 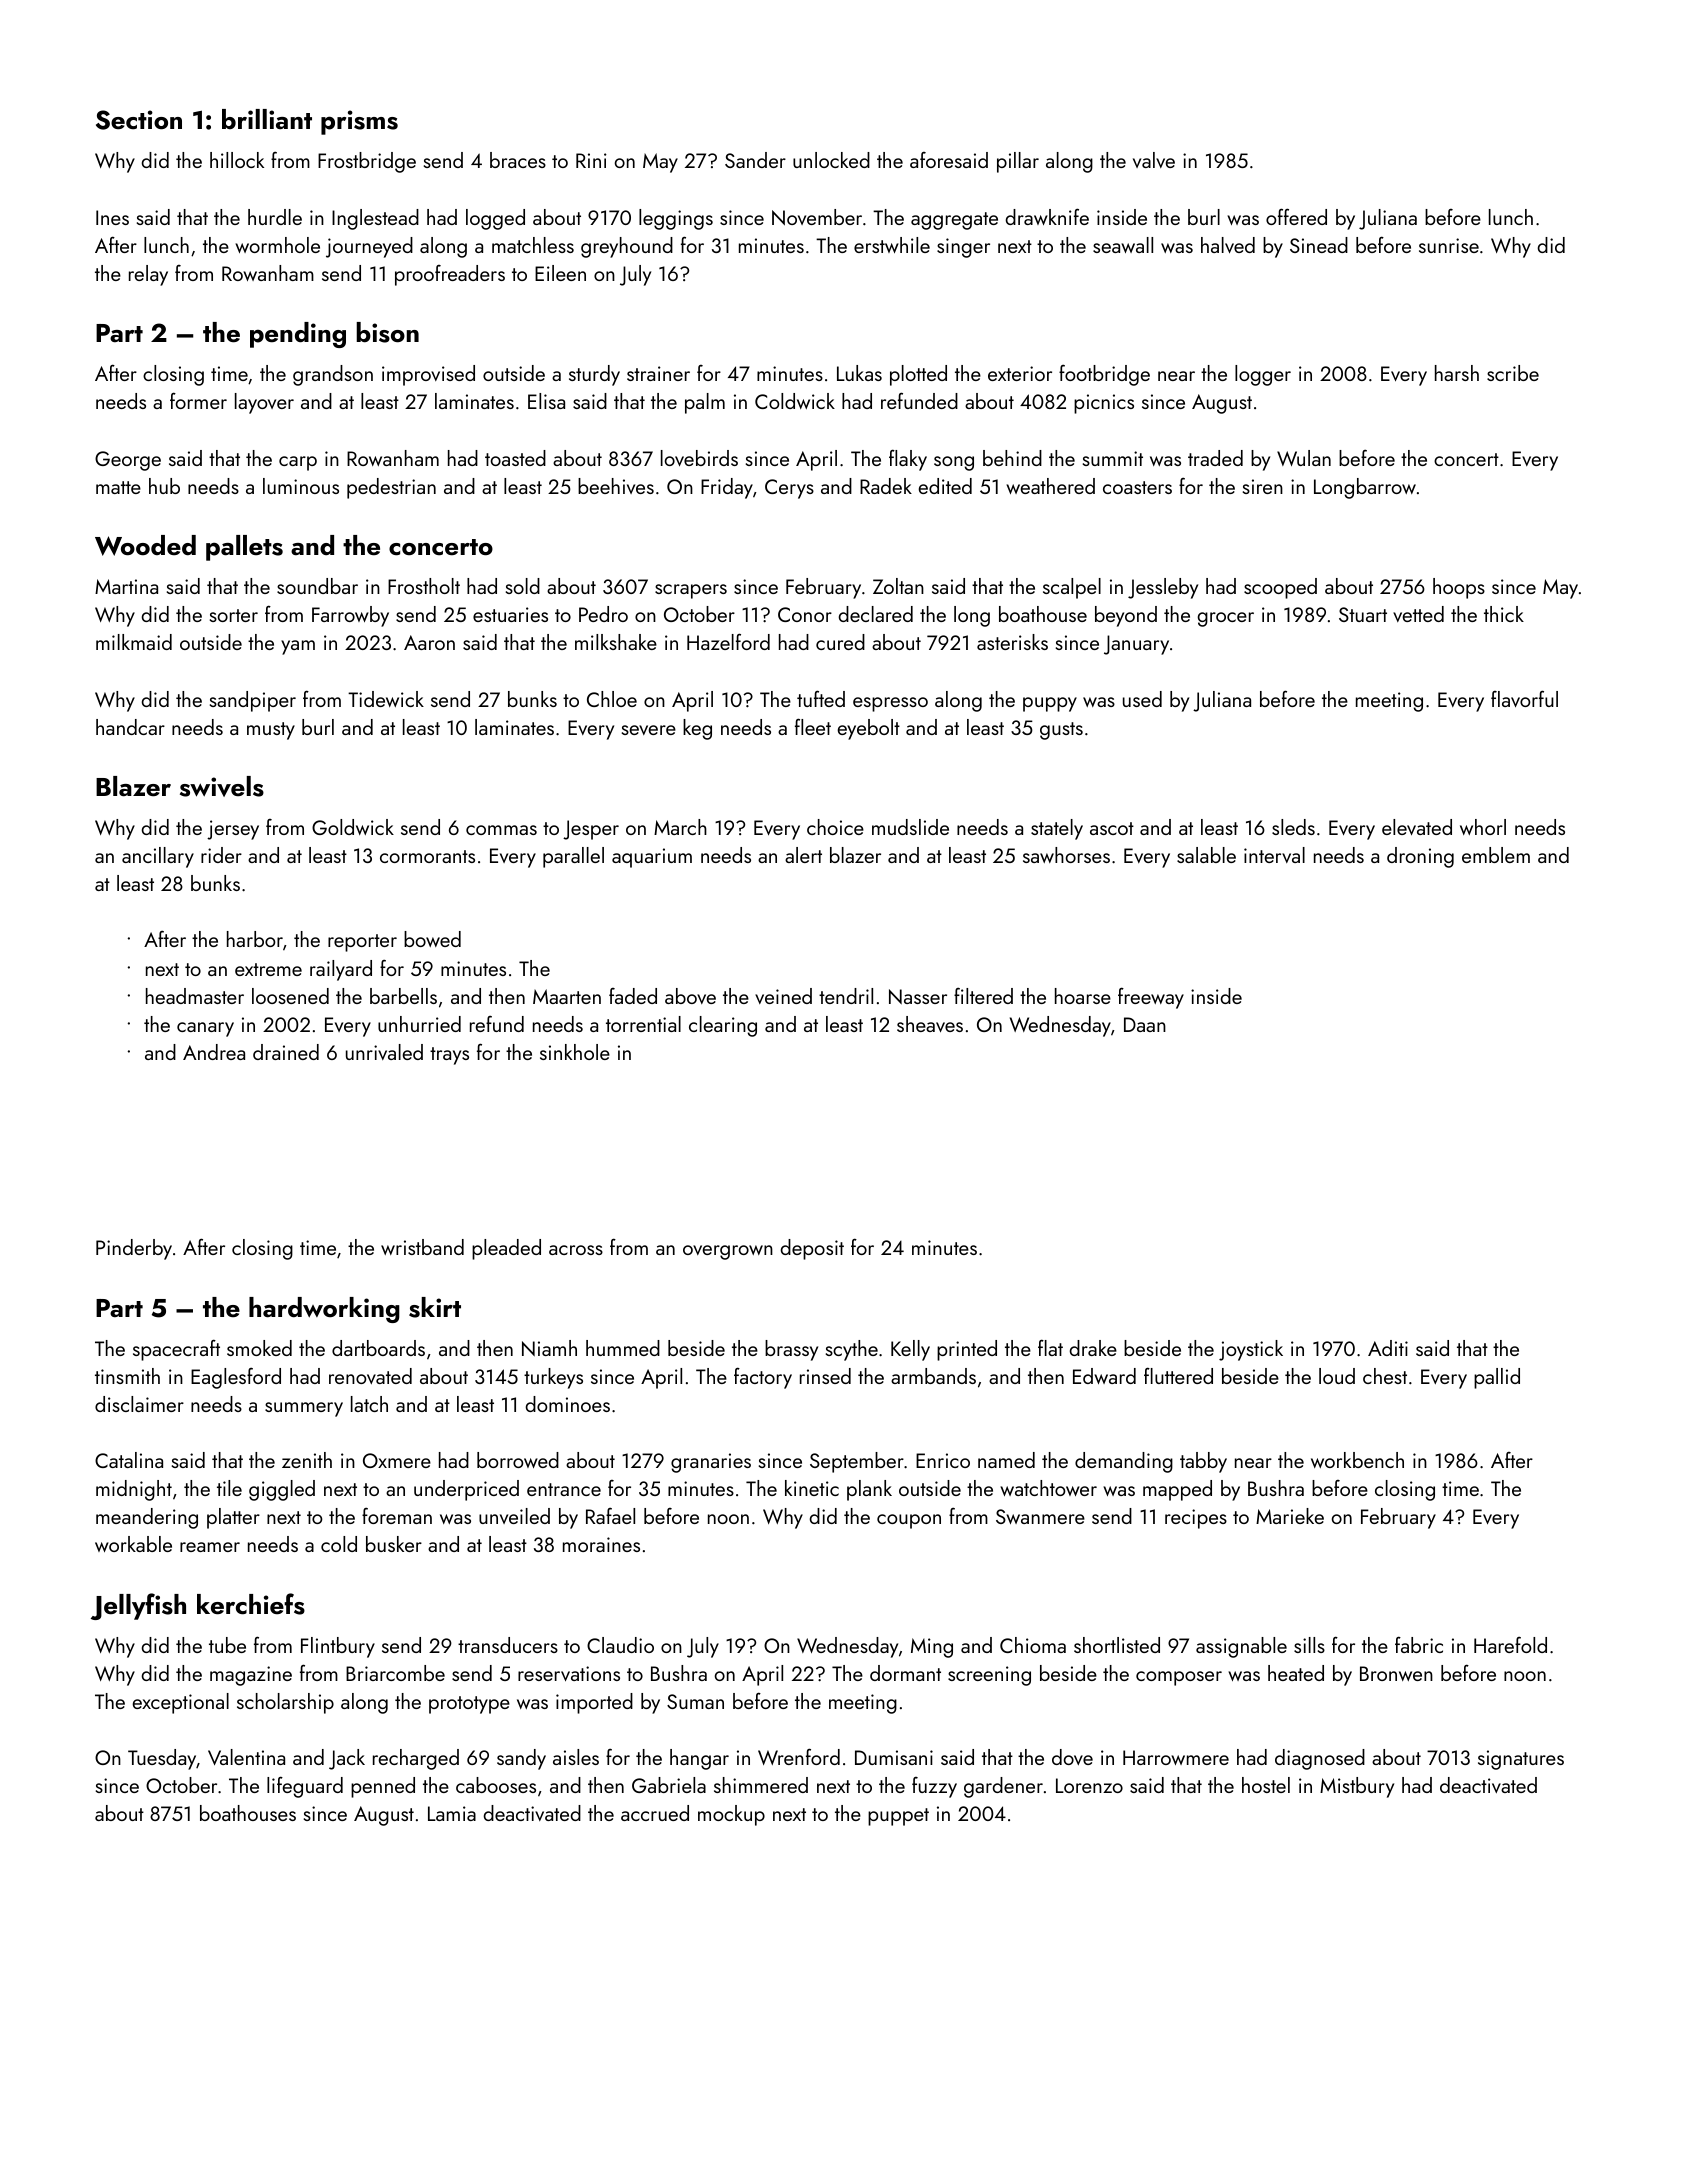 I want to click on pillar, so click(x=1018, y=162).
